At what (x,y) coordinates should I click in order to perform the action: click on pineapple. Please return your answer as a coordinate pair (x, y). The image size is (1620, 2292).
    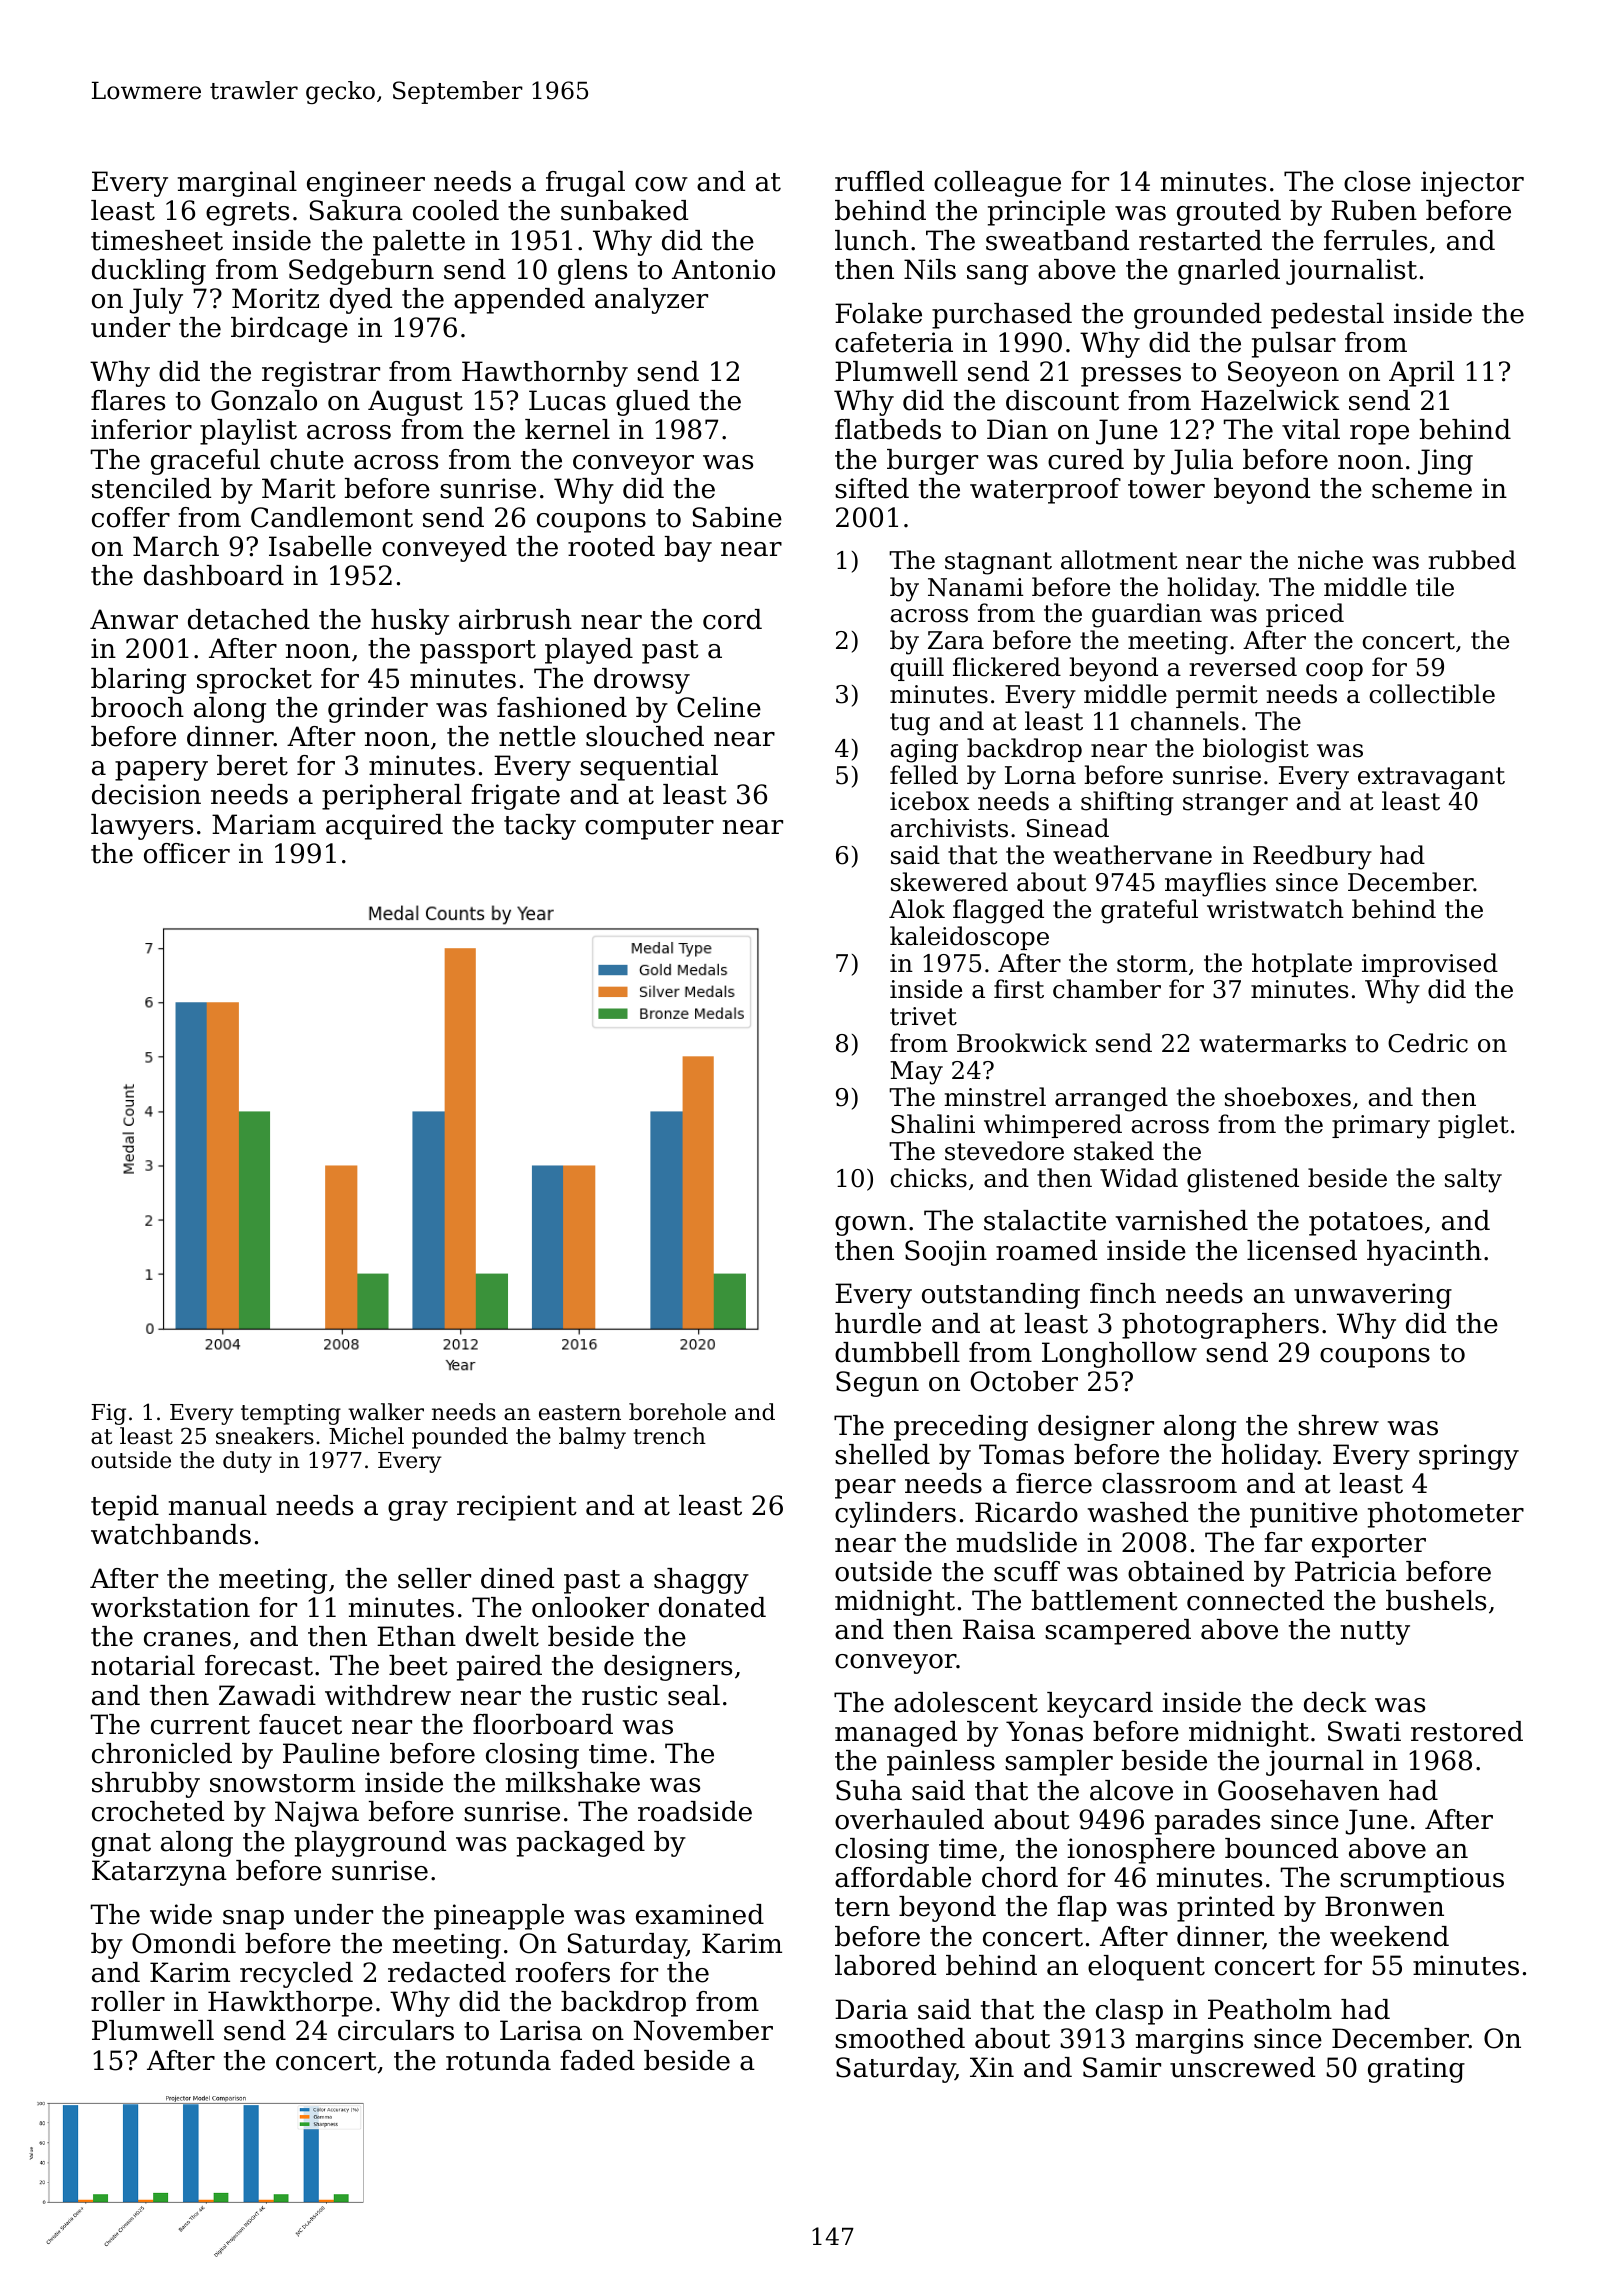
    Looking at the image, I should click on (499, 1917).
